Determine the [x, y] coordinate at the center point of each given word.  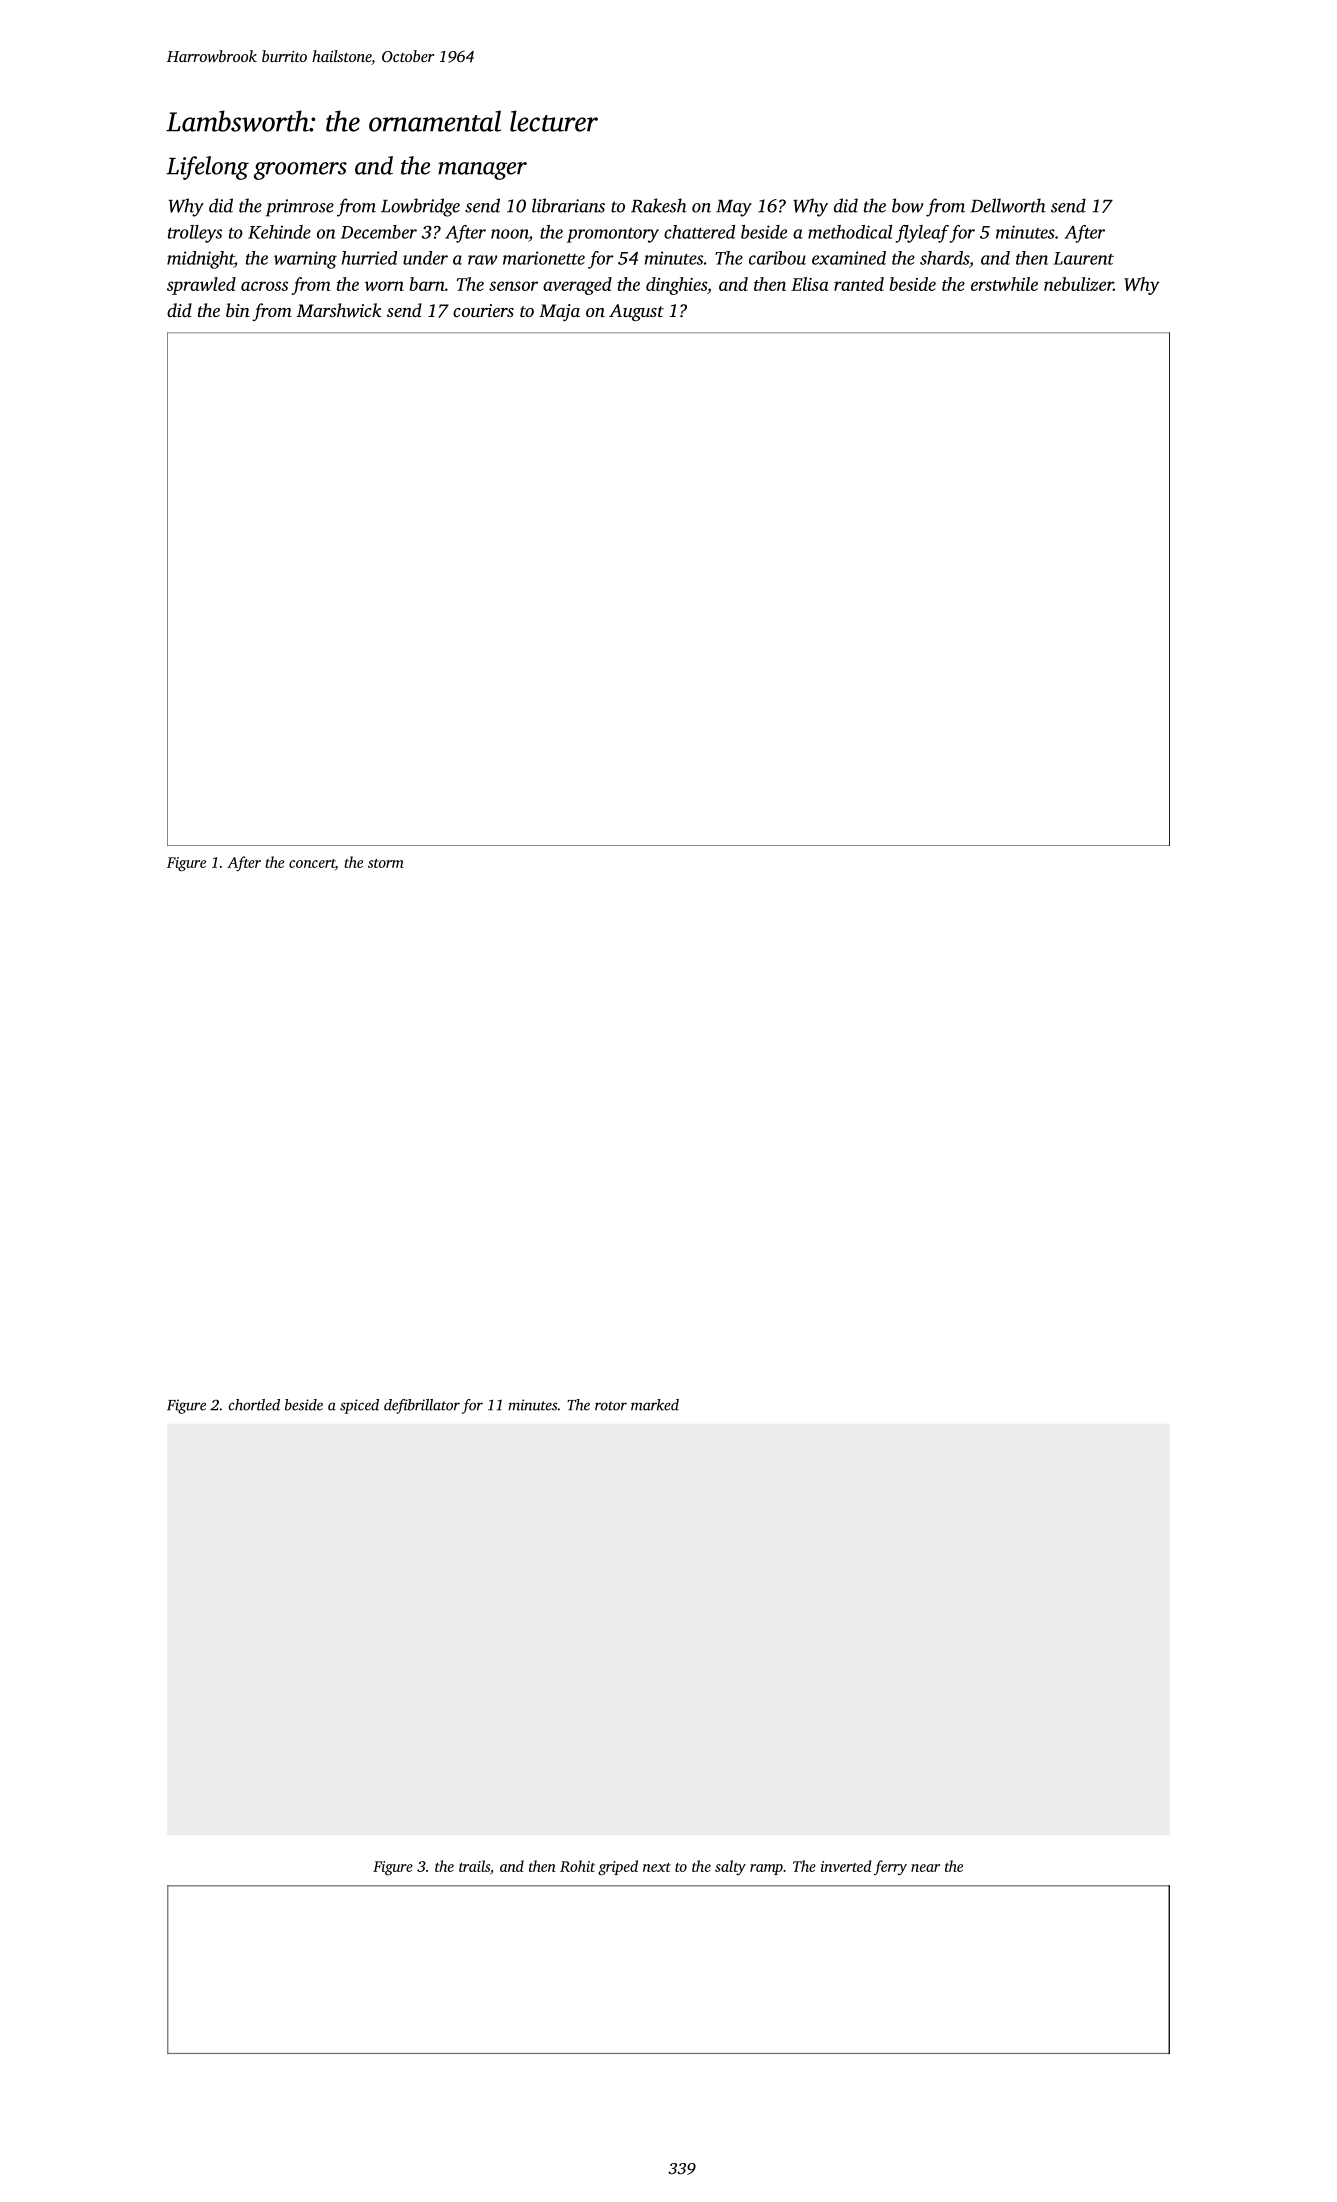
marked [655, 1405]
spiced [359, 1406]
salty [730, 1867]
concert [312, 863]
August [636, 312]
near [925, 1868]
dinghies [676, 286]
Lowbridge [420, 207]
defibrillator [422, 1406]
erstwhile [1004, 284]
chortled [254, 1405]
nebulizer [1078, 284]
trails [474, 1866]
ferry [890, 1867]
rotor [611, 1406]
